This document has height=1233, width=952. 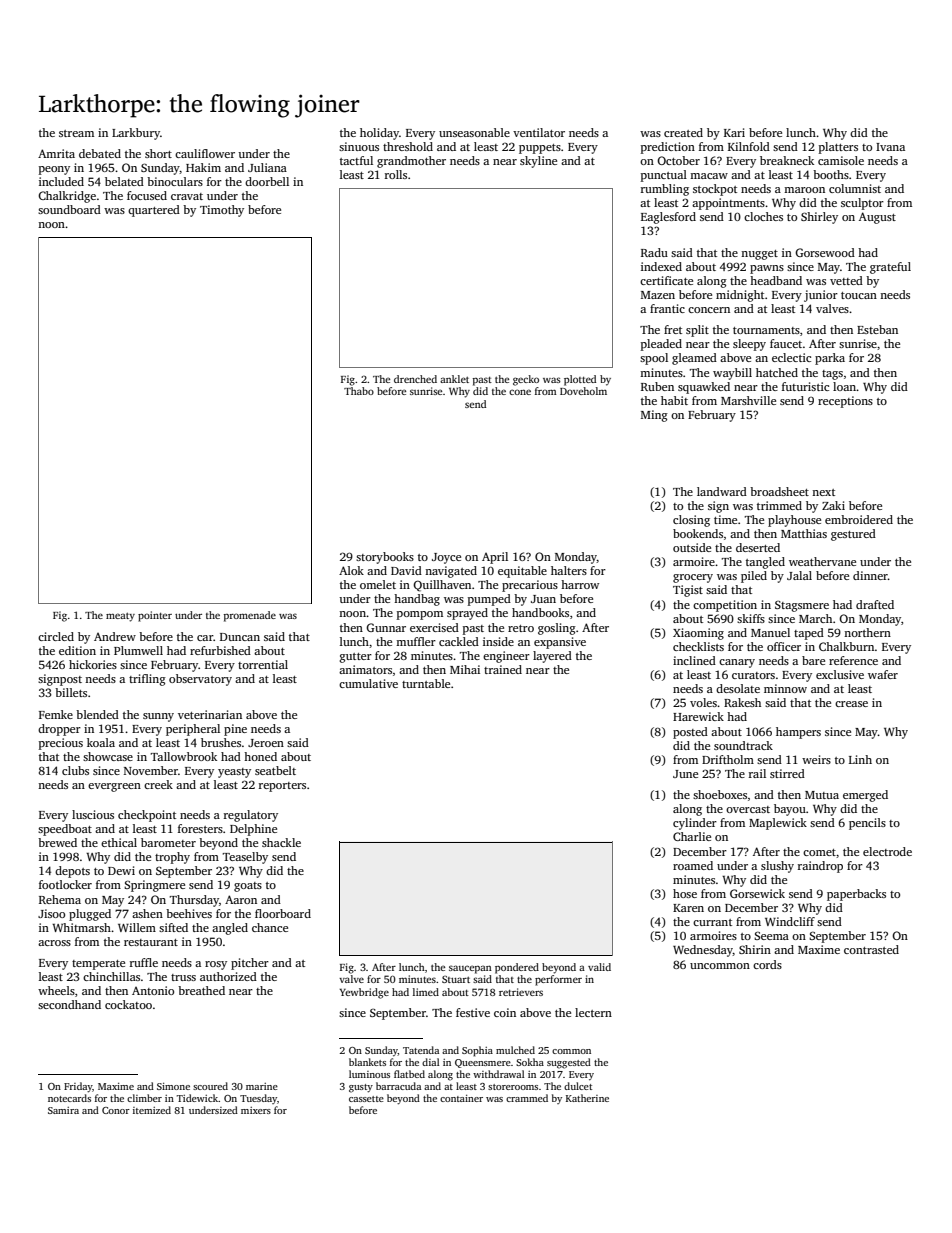 What do you see at coordinates (359, 391) in the document?
I see `Thabo` at bounding box center [359, 391].
